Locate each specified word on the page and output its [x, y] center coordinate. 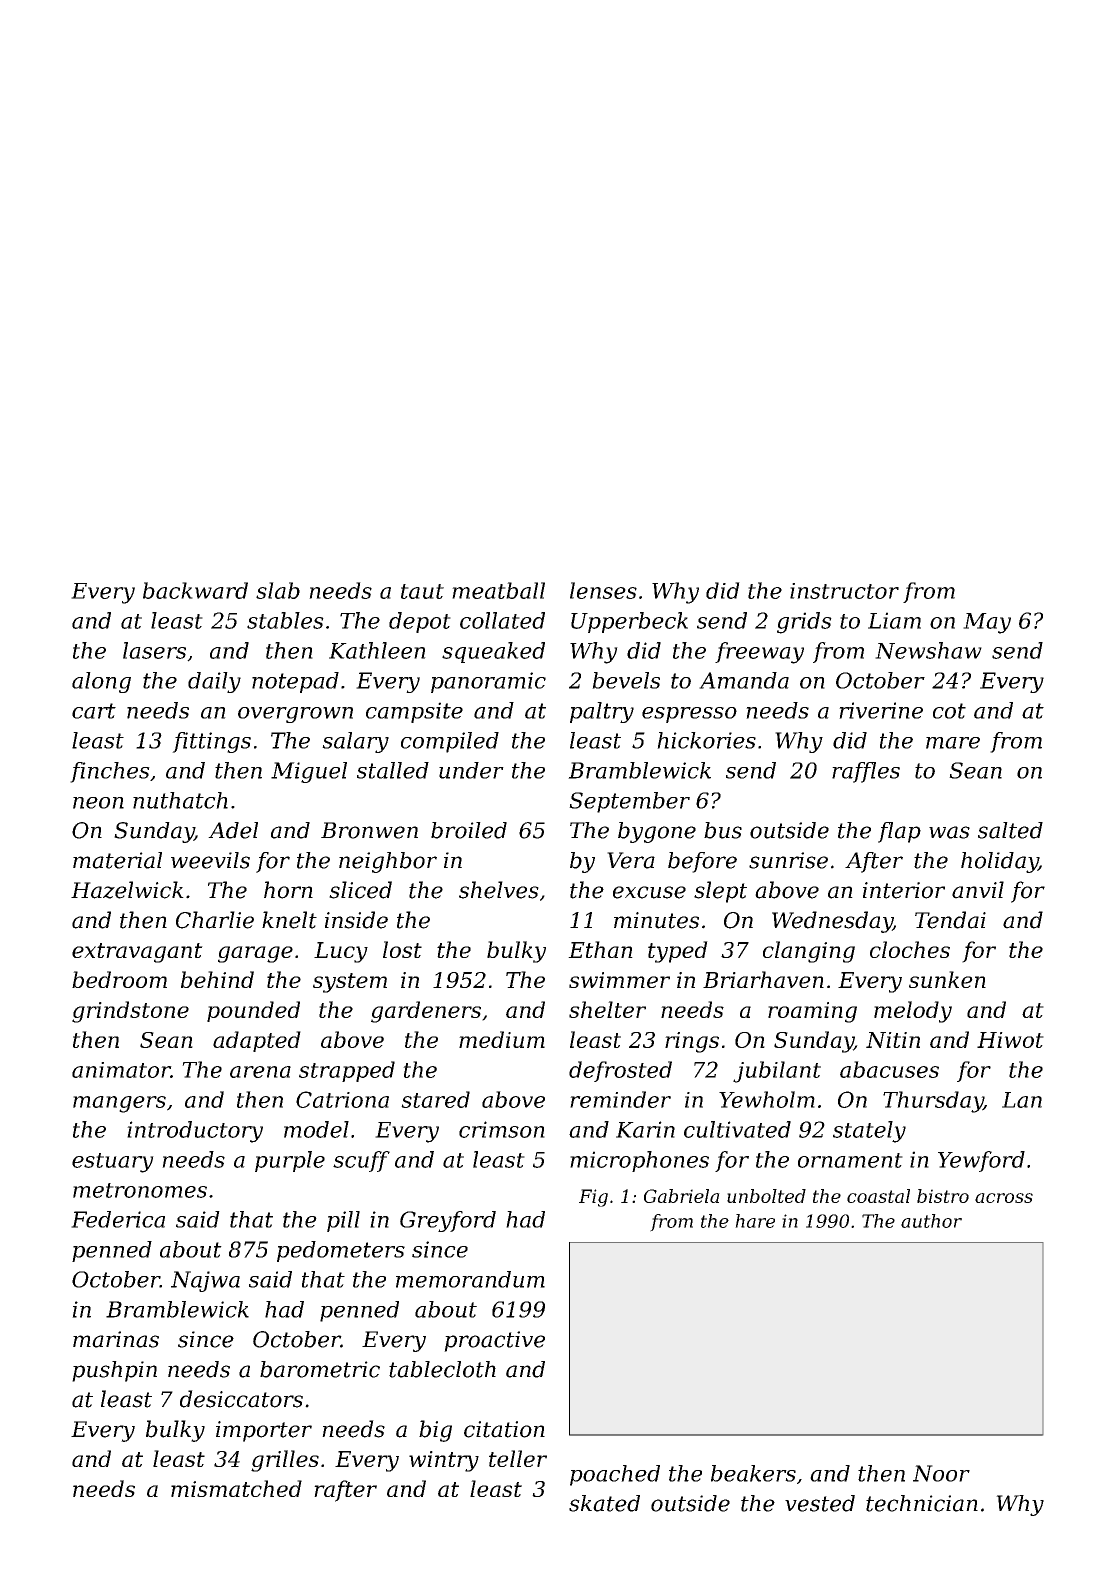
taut [422, 591]
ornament [850, 1160]
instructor [844, 591]
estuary [113, 1163]
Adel [233, 830]
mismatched [236, 1488]
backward [195, 590]
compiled [450, 742]
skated [604, 1503]
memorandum [470, 1279]
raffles [866, 772]
